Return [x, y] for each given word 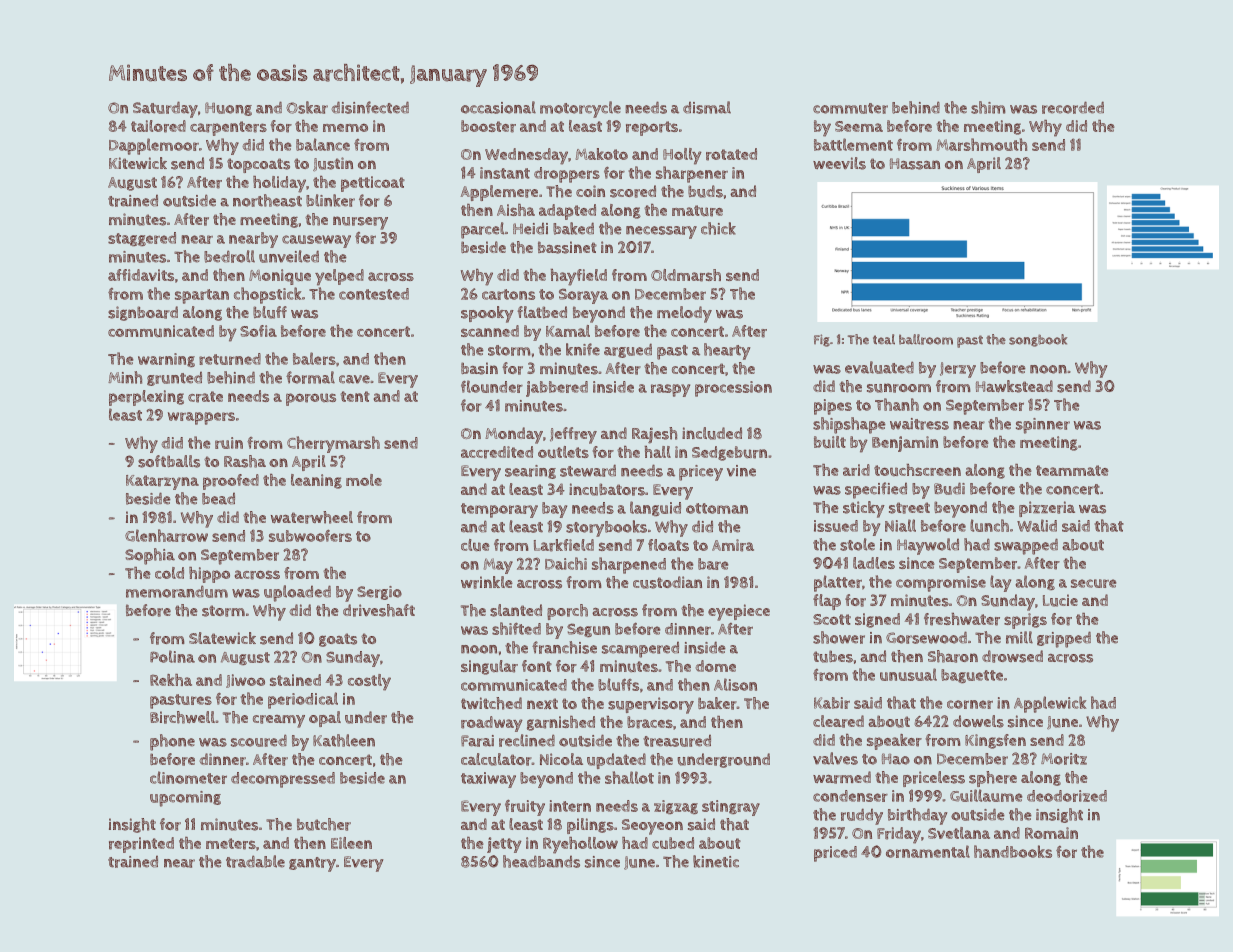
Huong [228, 109]
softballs [169, 461]
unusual [908, 674]
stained [295, 680]
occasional [498, 107]
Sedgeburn [729, 453]
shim [988, 107]
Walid [1037, 525]
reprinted [141, 845]
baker [717, 703]
